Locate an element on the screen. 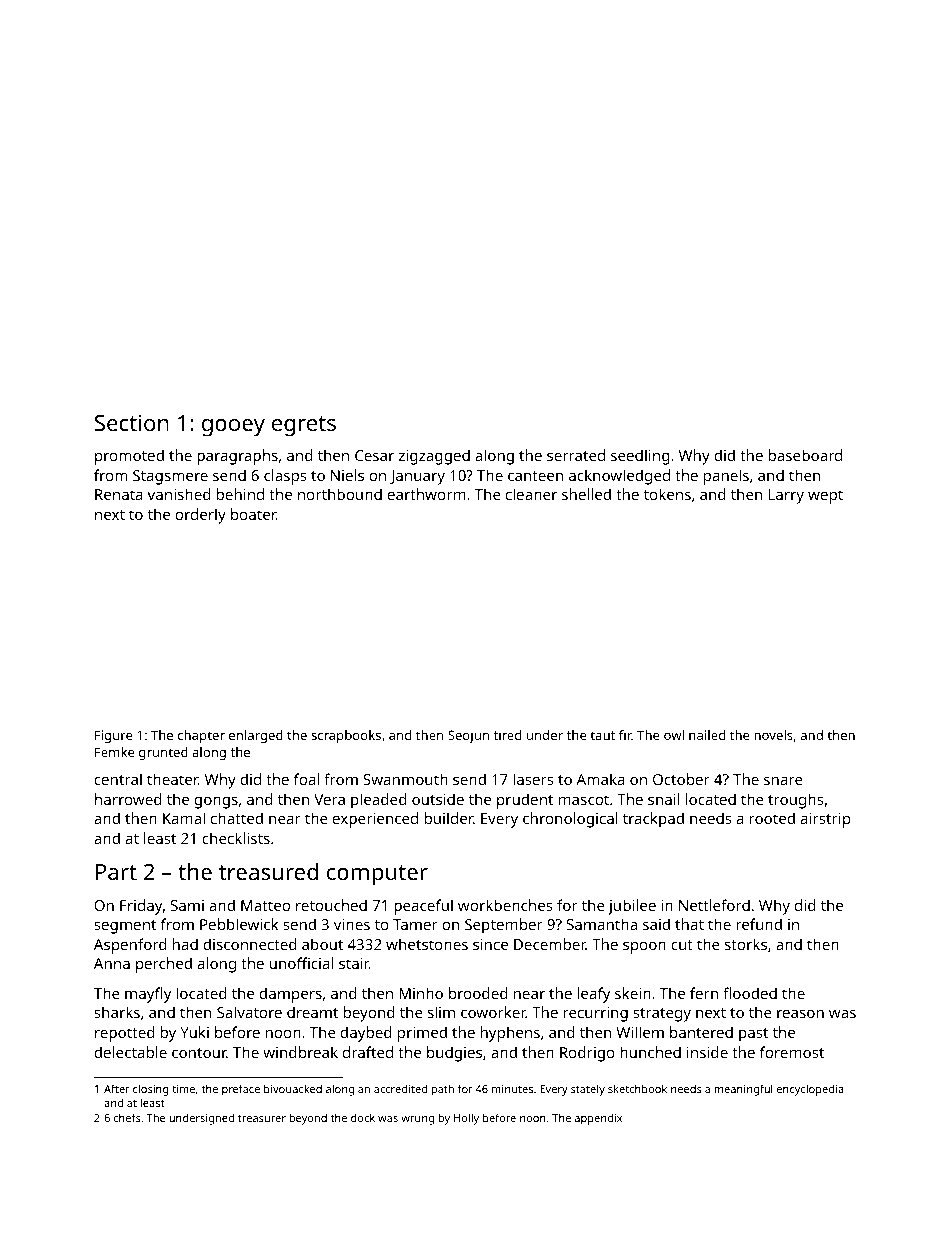 This screenshot has height=1233, width=952. Part is located at coordinates (116, 872).
